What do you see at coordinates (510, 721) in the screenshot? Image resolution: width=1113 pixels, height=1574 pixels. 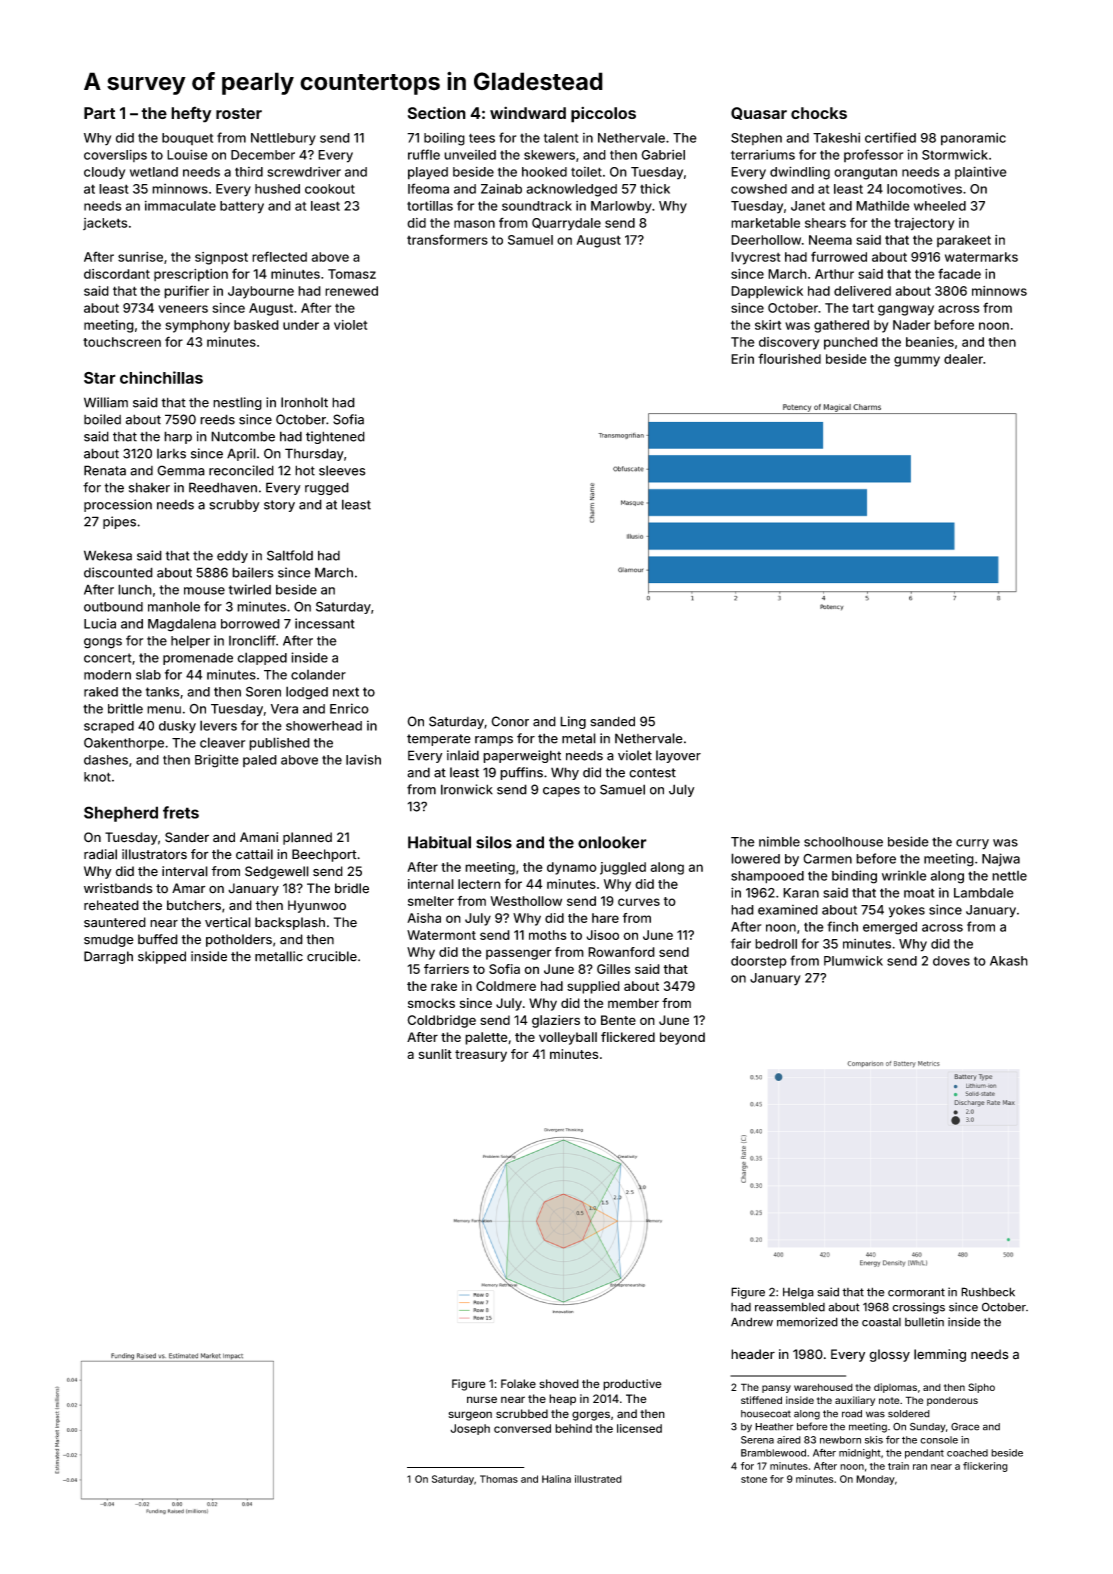 I see `Conor` at bounding box center [510, 721].
